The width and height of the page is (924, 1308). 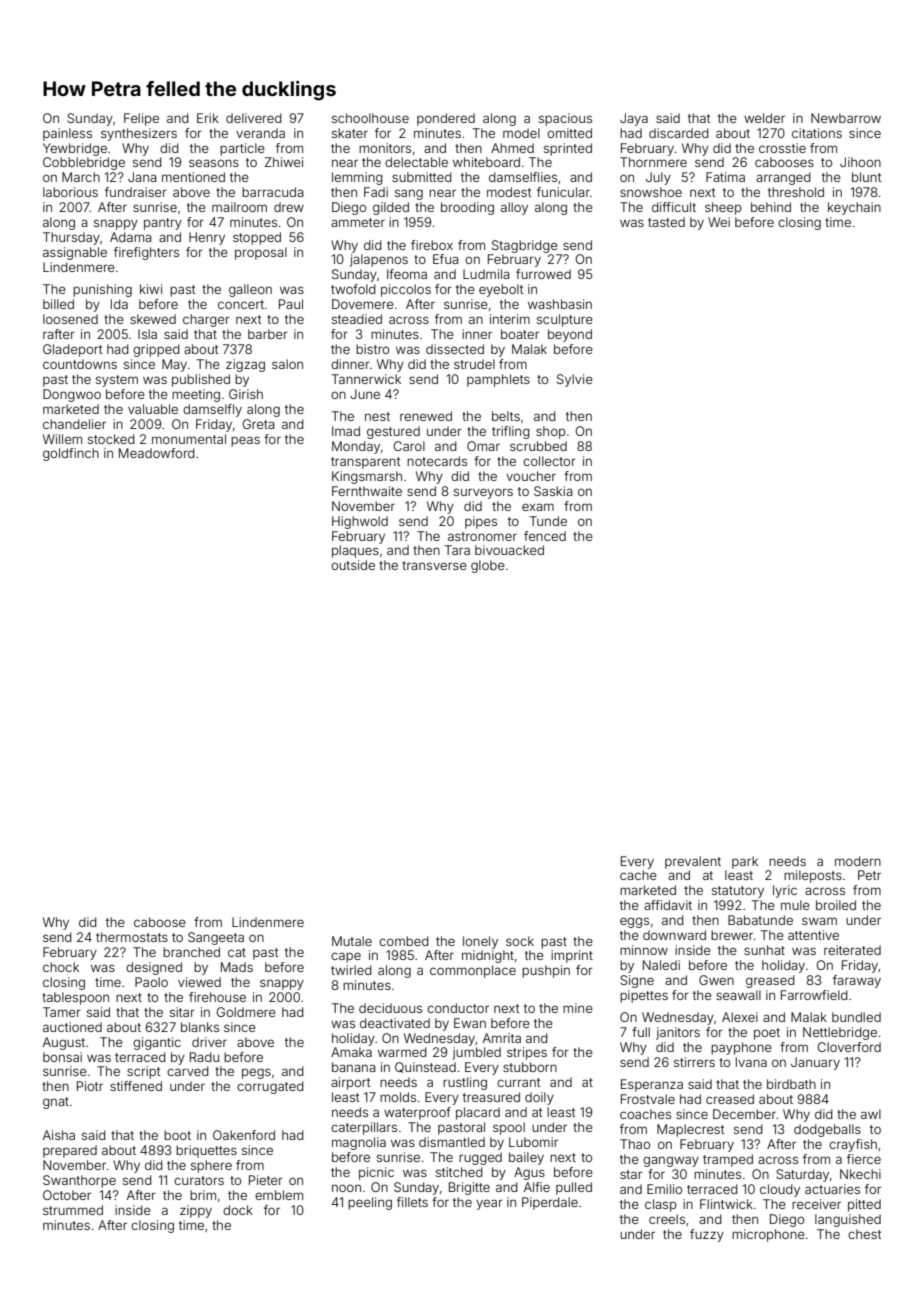 I want to click on globe, so click(x=488, y=566).
